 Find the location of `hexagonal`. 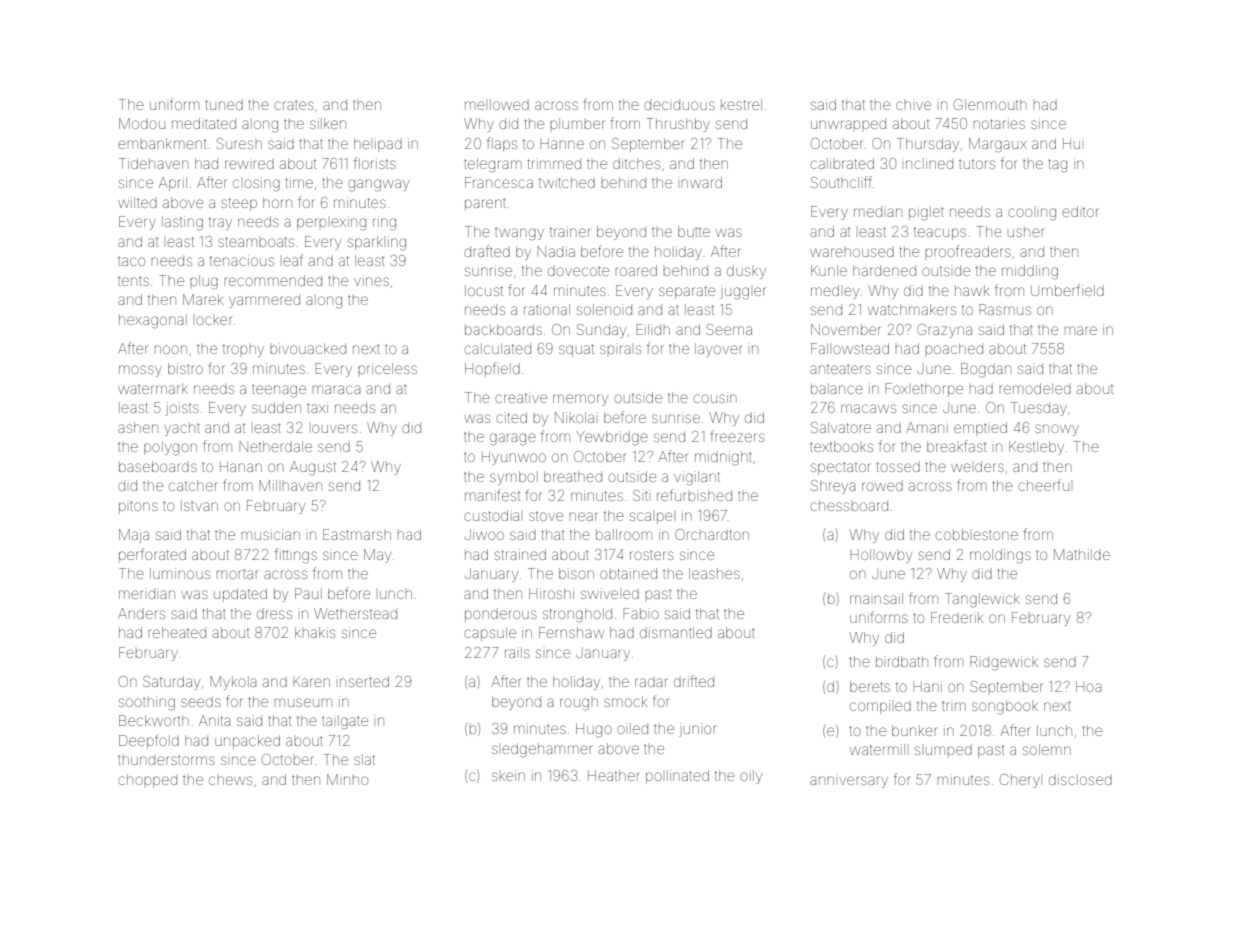

hexagonal is located at coordinates (153, 321).
